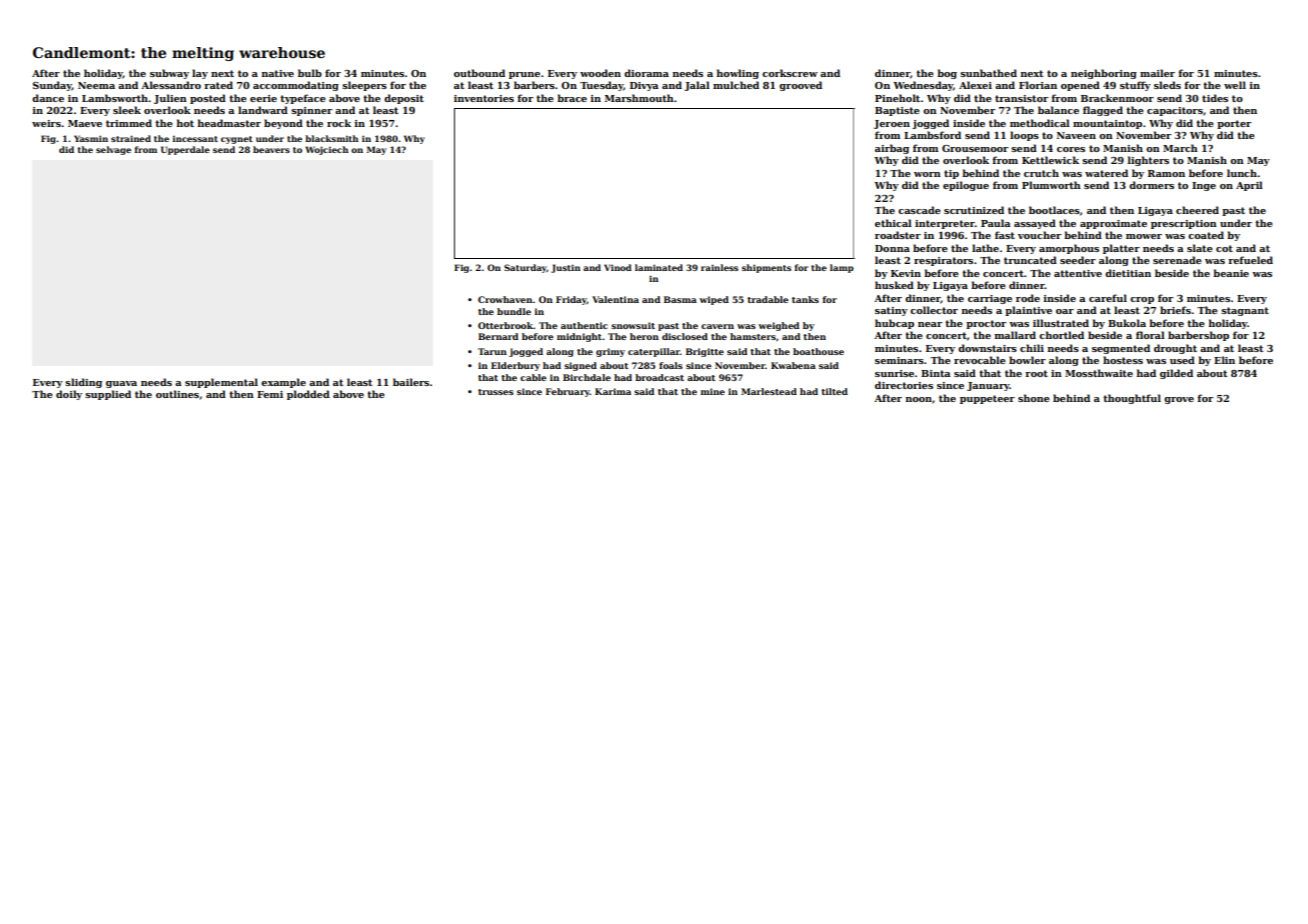 The image size is (1308, 924). I want to click on Naveen, so click(1076, 135).
